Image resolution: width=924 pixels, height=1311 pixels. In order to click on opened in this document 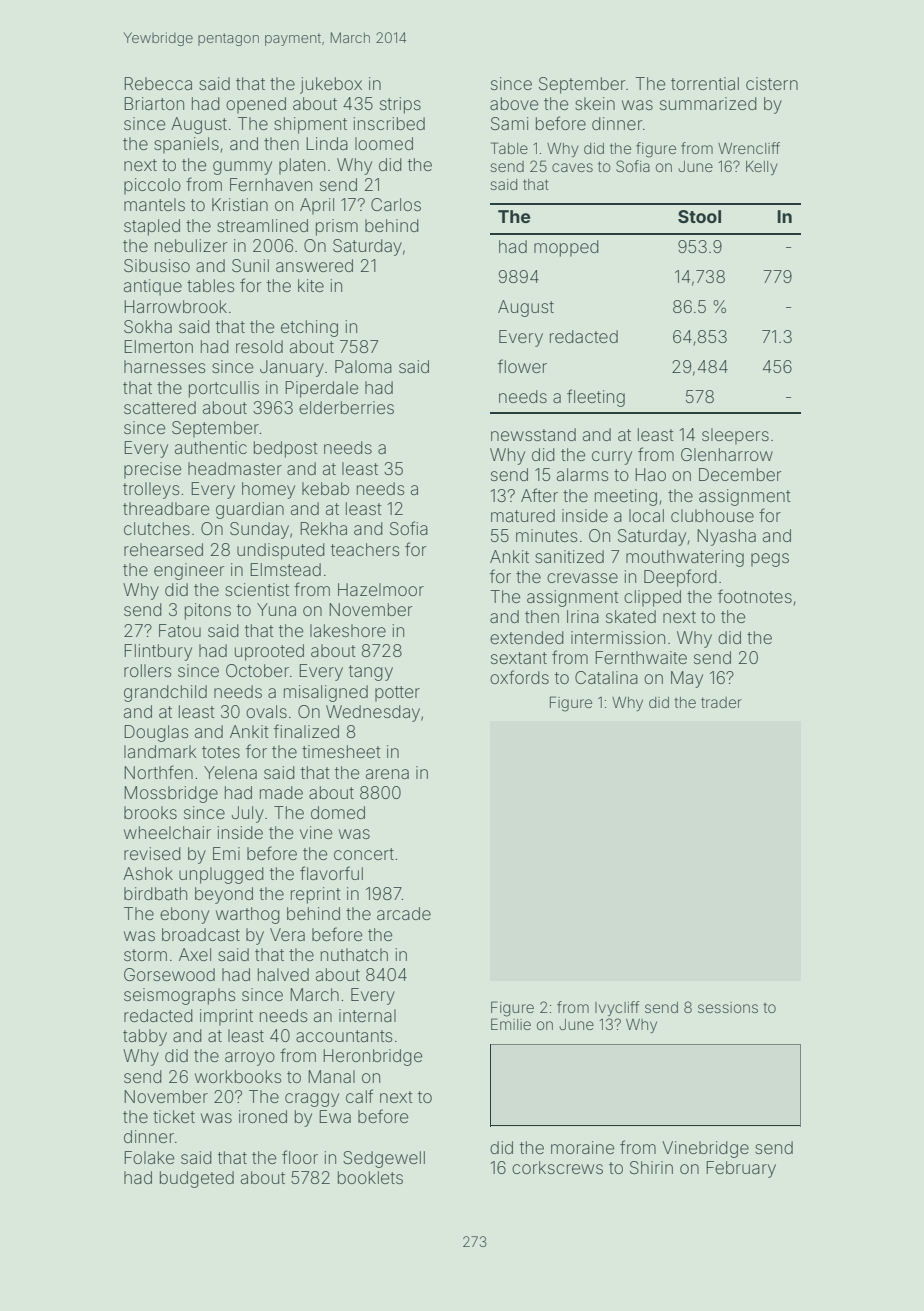, I will do `click(256, 105)`.
